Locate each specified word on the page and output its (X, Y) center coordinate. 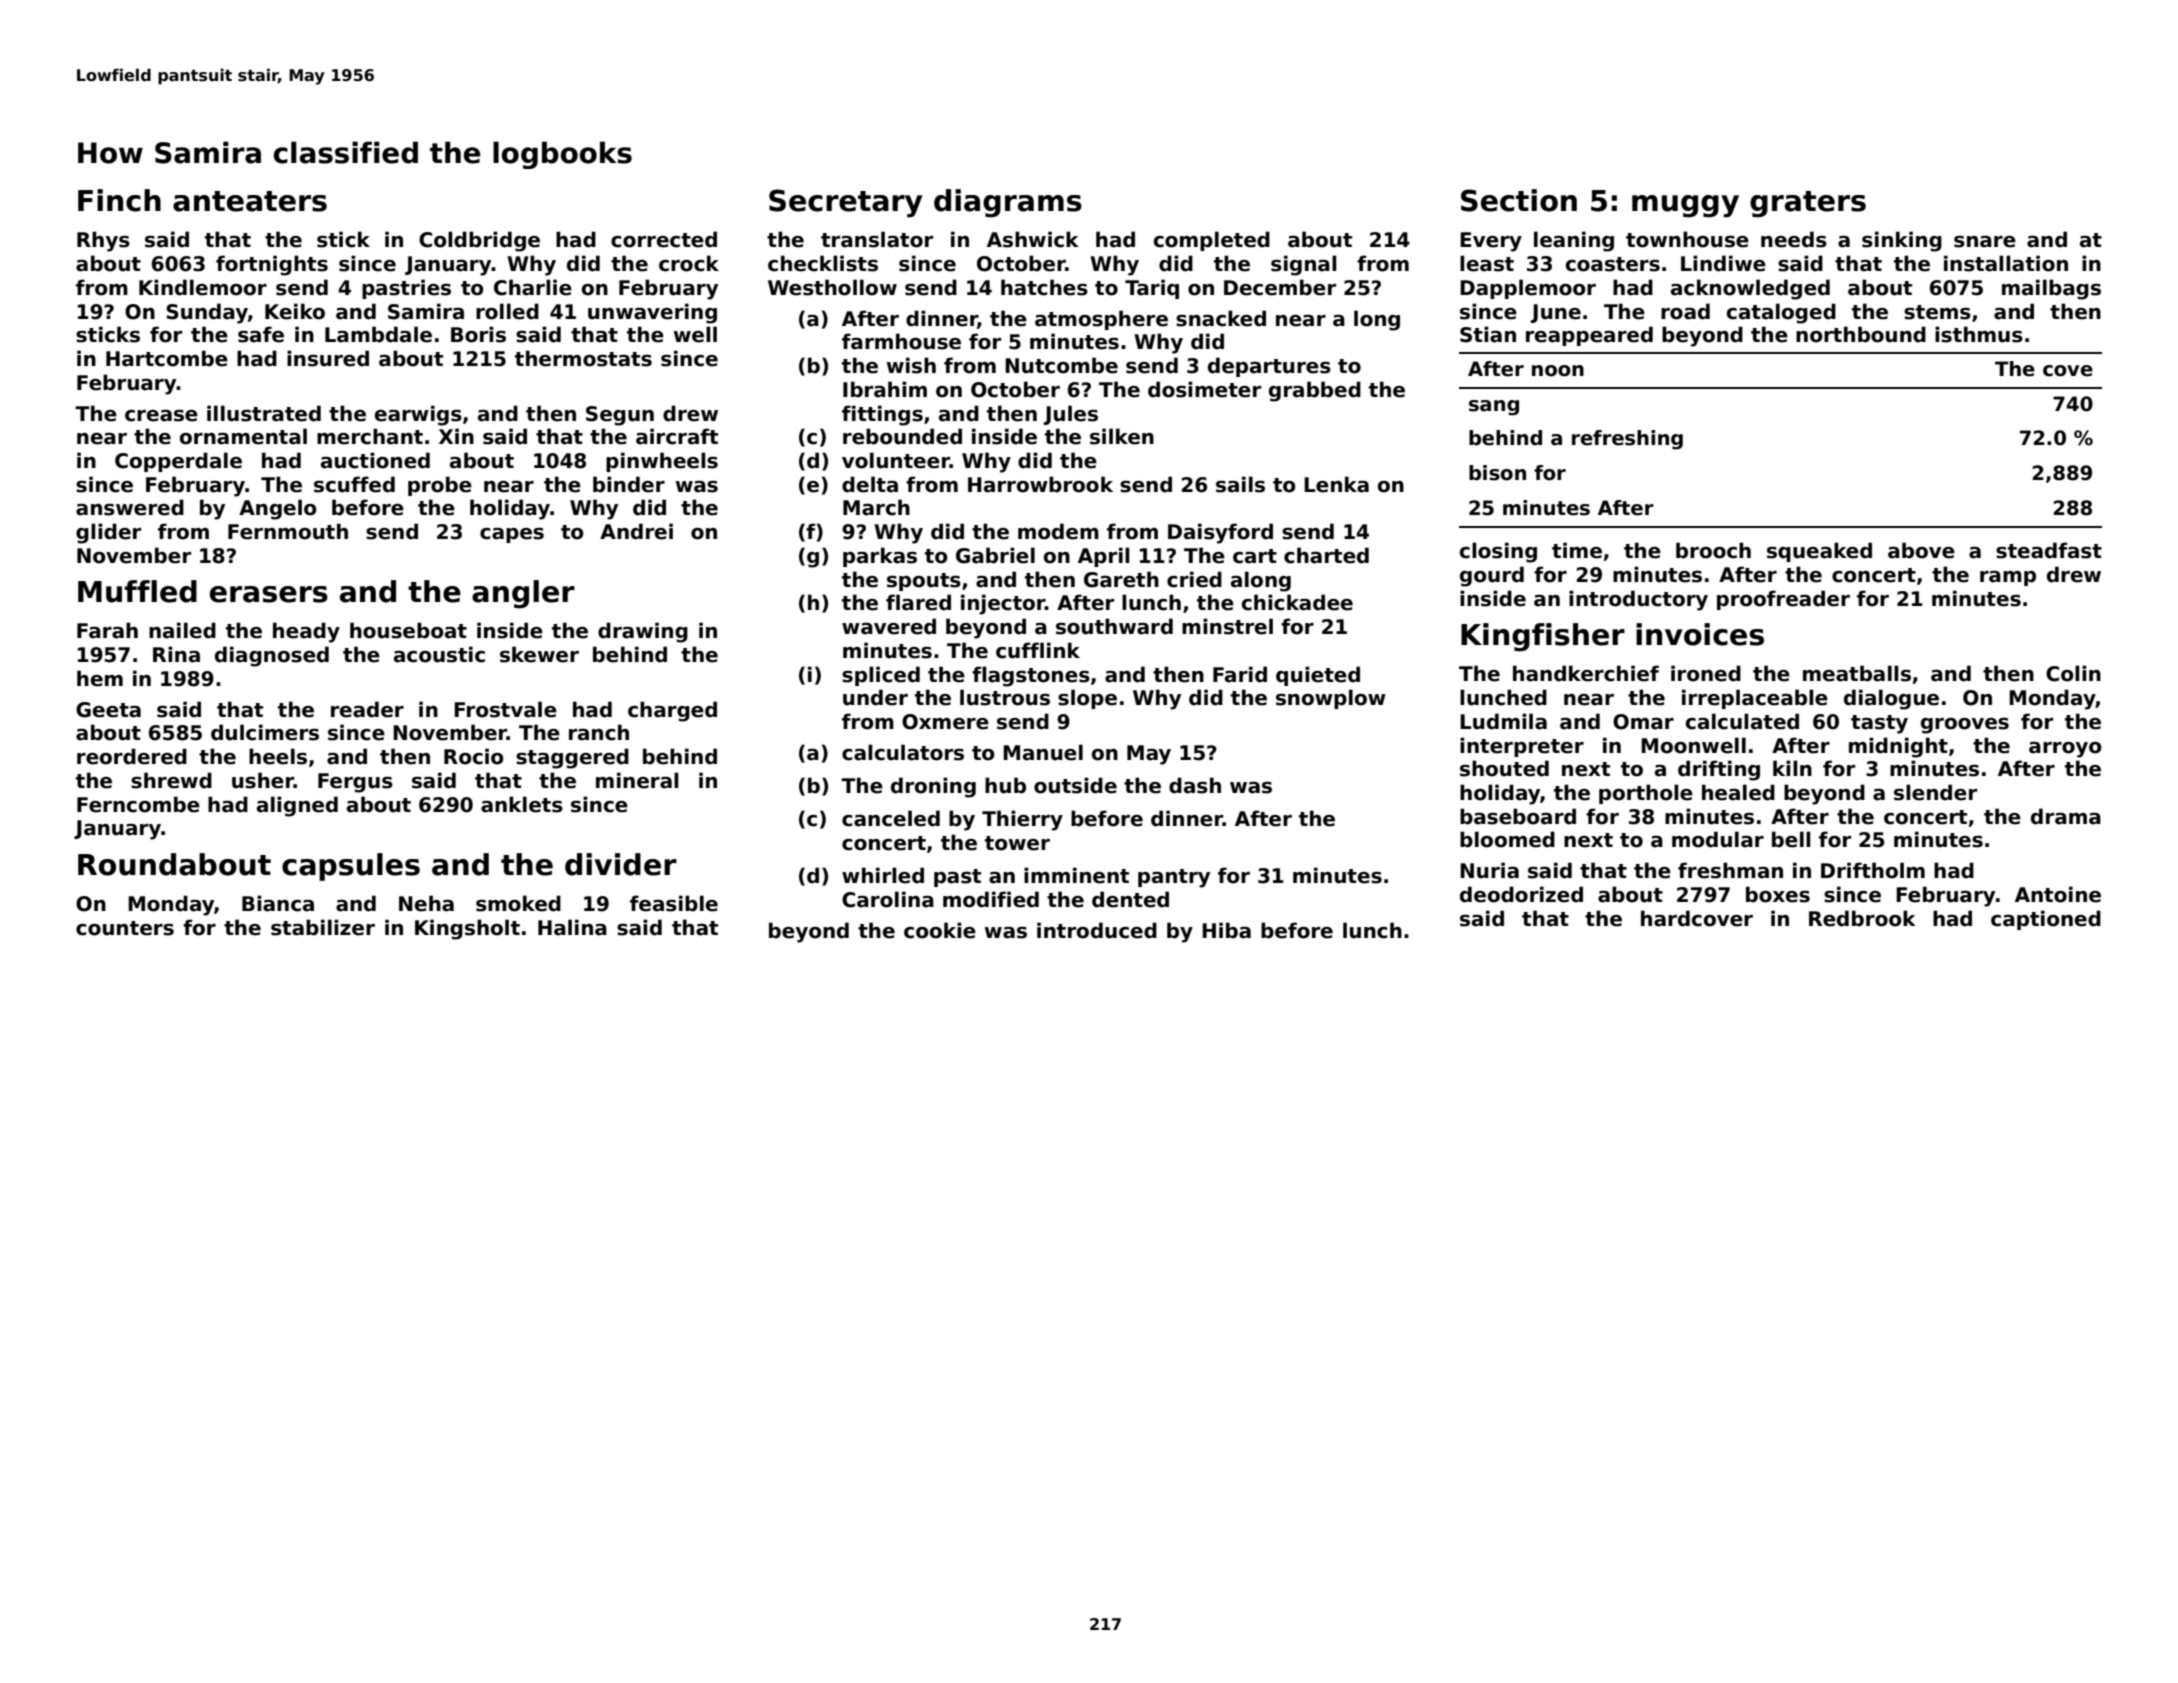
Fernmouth (288, 531)
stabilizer (323, 927)
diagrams (1008, 203)
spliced (881, 676)
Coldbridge (479, 241)
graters (1808, 204)
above (1921, 550)
